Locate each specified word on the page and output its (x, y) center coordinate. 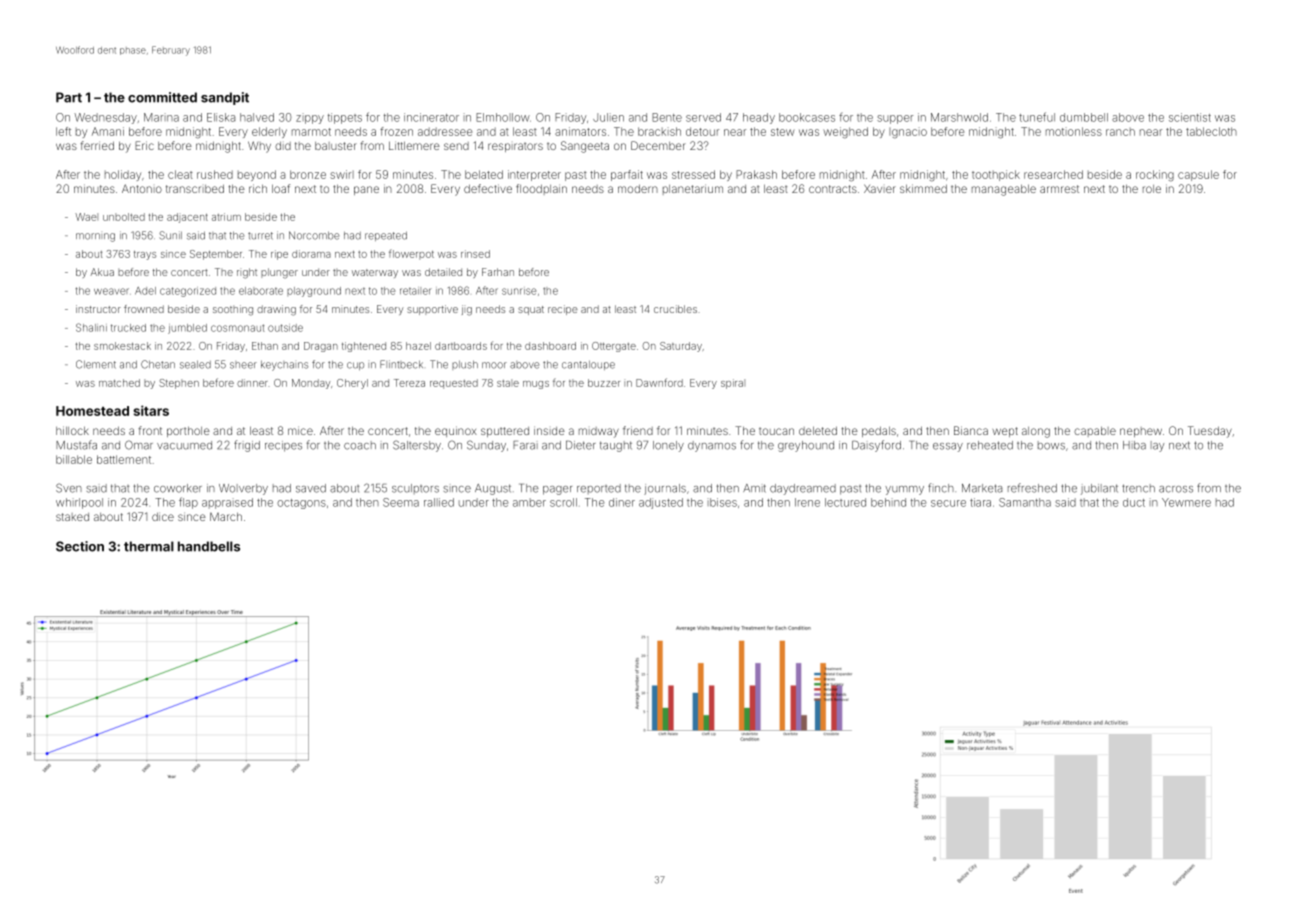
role (1152, 189)
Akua (102, 272)
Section (80, 546)
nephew (1141, 432)
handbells (209, 546)
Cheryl (352, 384)
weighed (845, 132)
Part (69, 97)
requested (454, 384)
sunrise (519, 291)
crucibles (675, 309)
